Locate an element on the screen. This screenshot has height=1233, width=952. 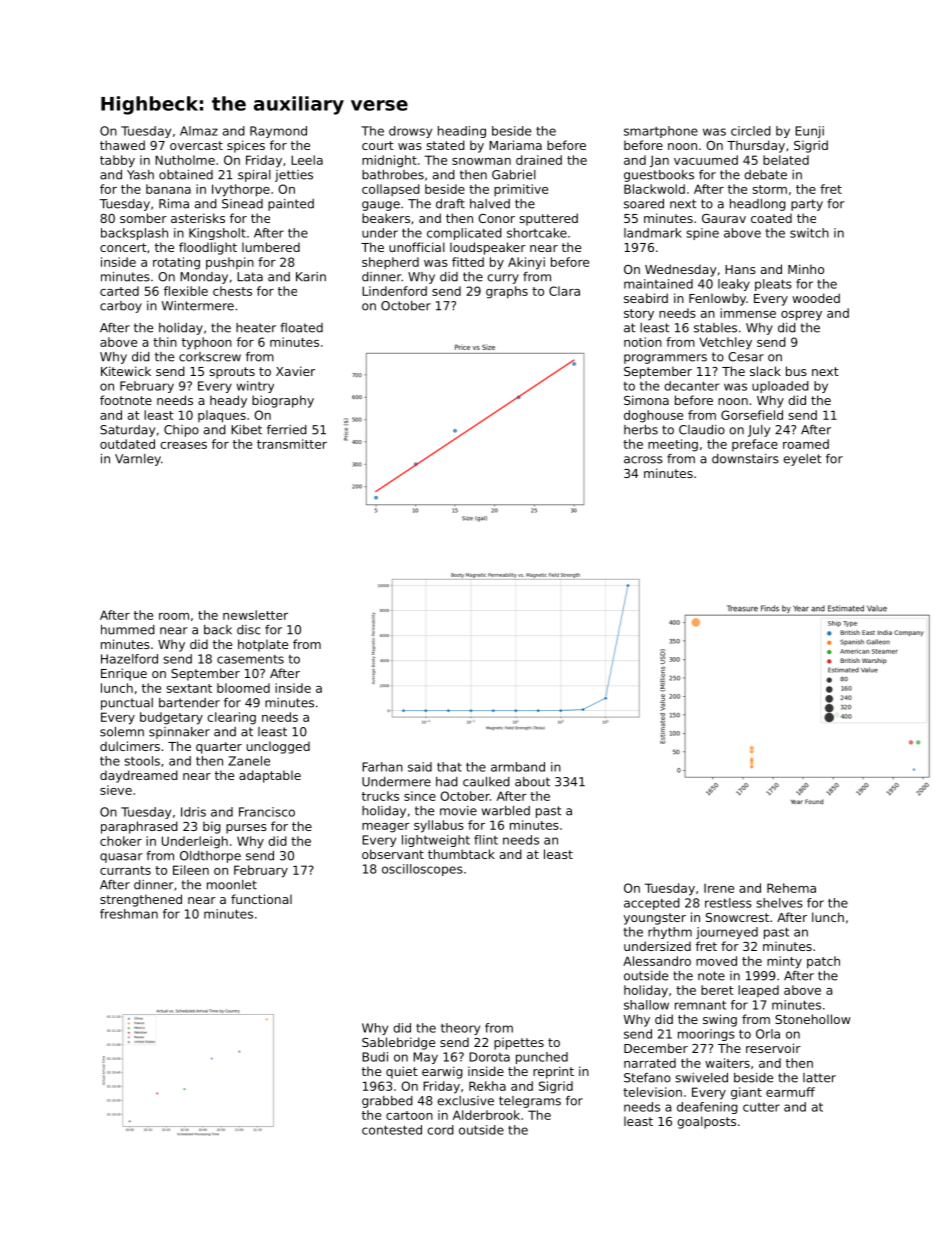
heading is located at coordinates (462, 132).
